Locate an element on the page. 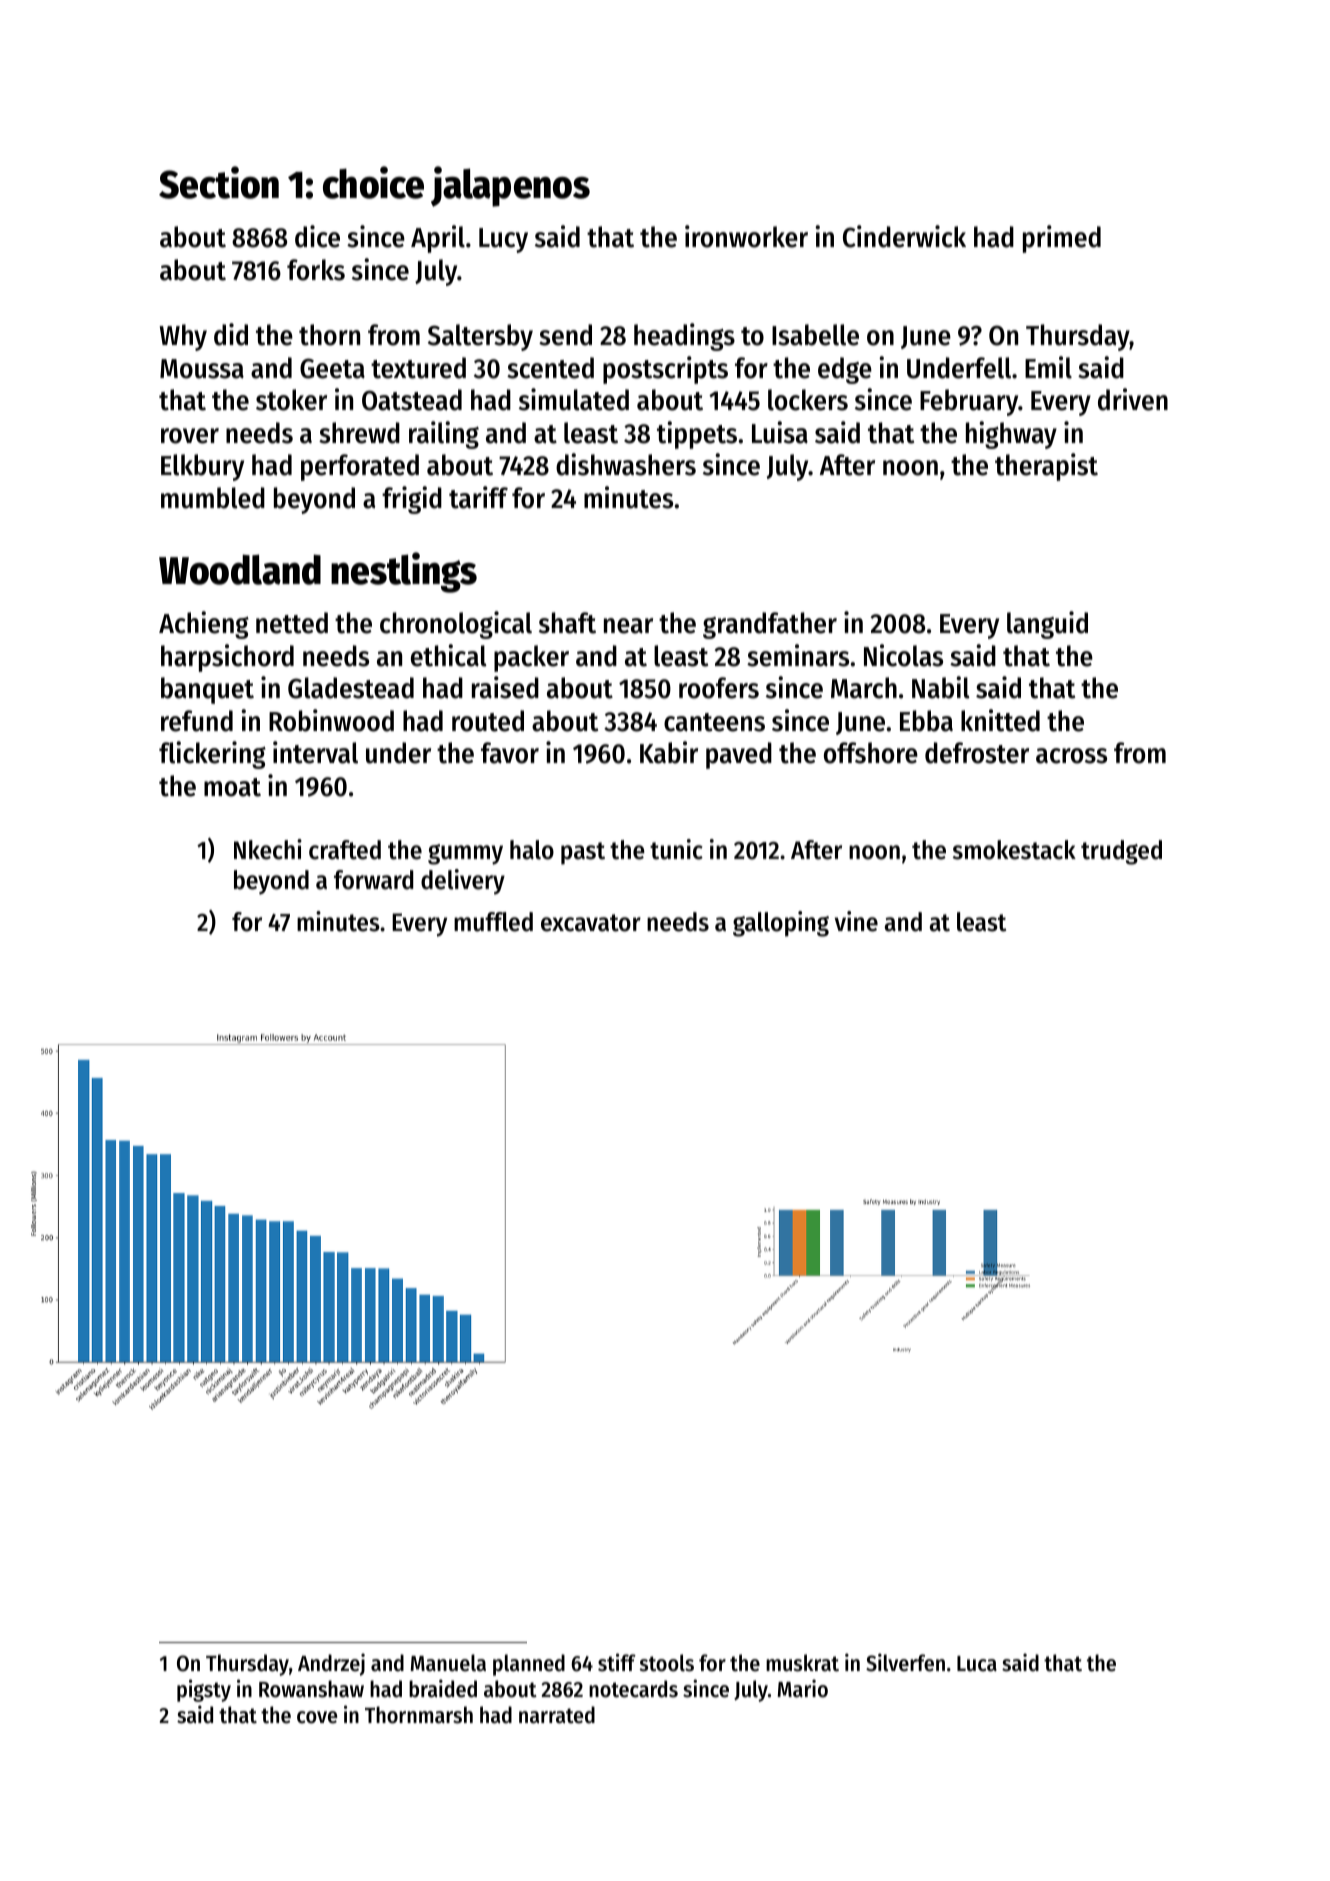 This page has height=1881, width=1330. muffled is located at coordinates (493, 922).
